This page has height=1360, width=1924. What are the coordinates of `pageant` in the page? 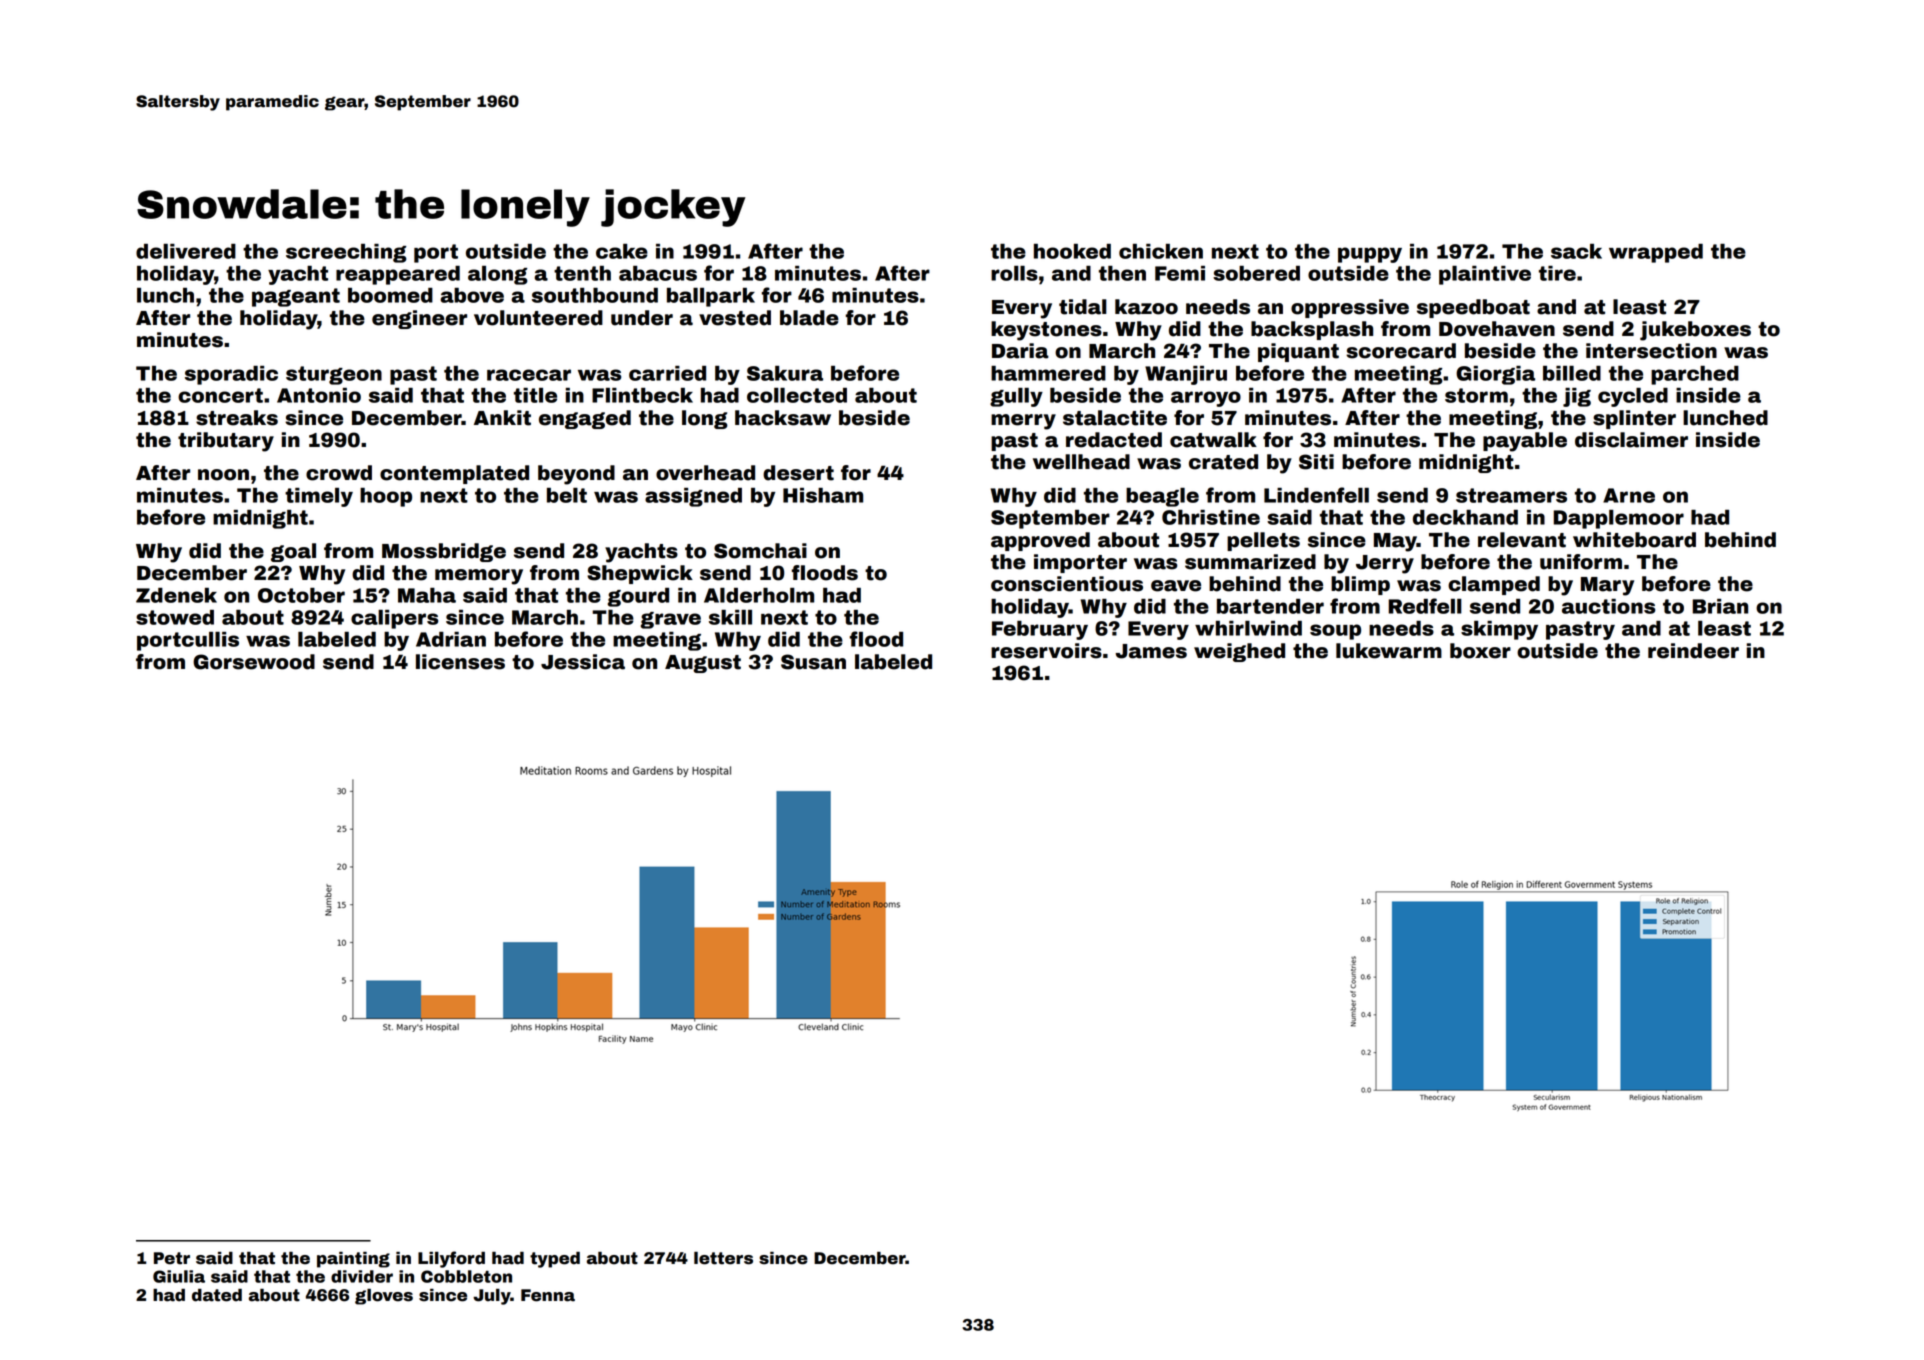 It's located at (296, 297).
